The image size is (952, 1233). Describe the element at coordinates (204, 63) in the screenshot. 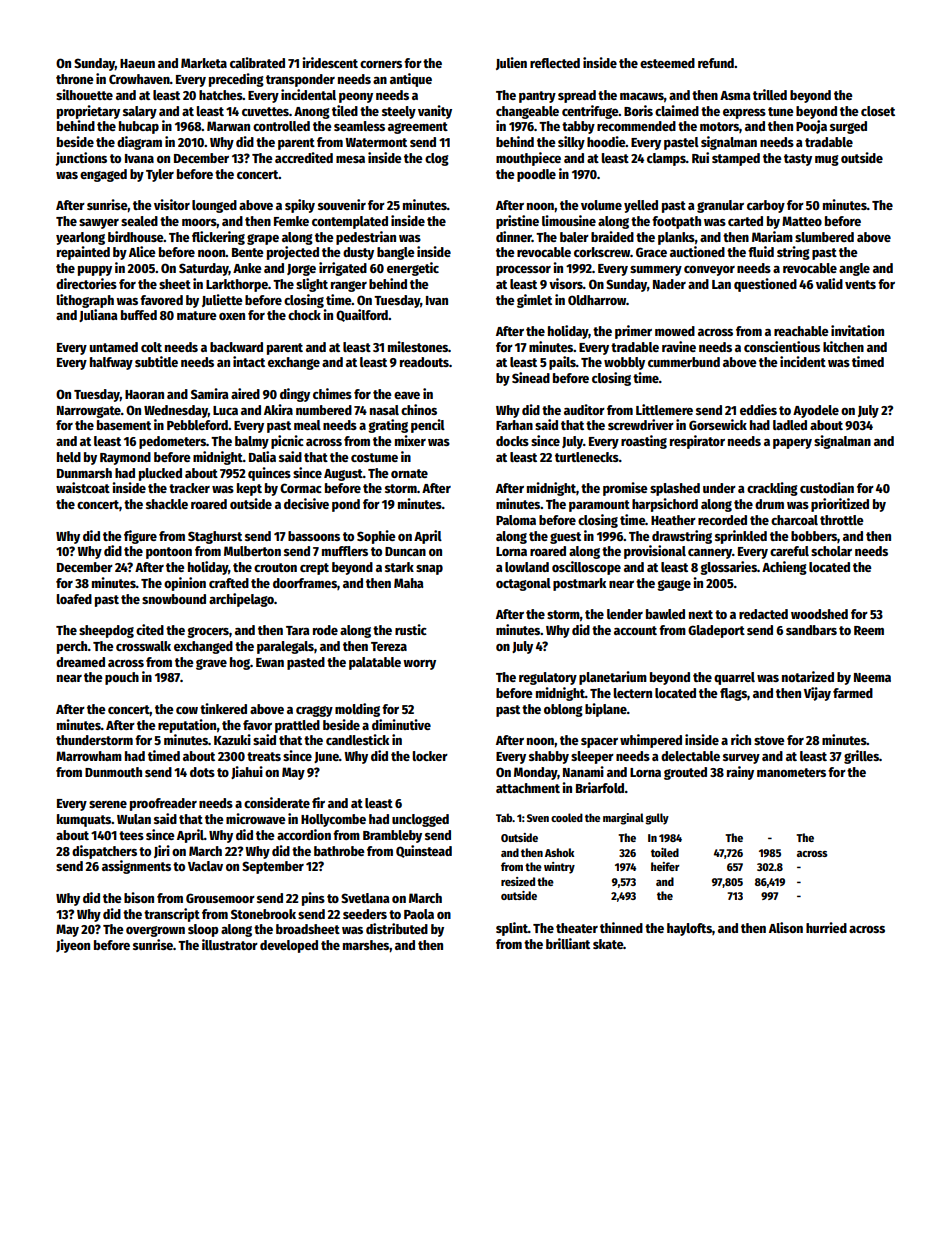

I see `Marketa` at that location.
